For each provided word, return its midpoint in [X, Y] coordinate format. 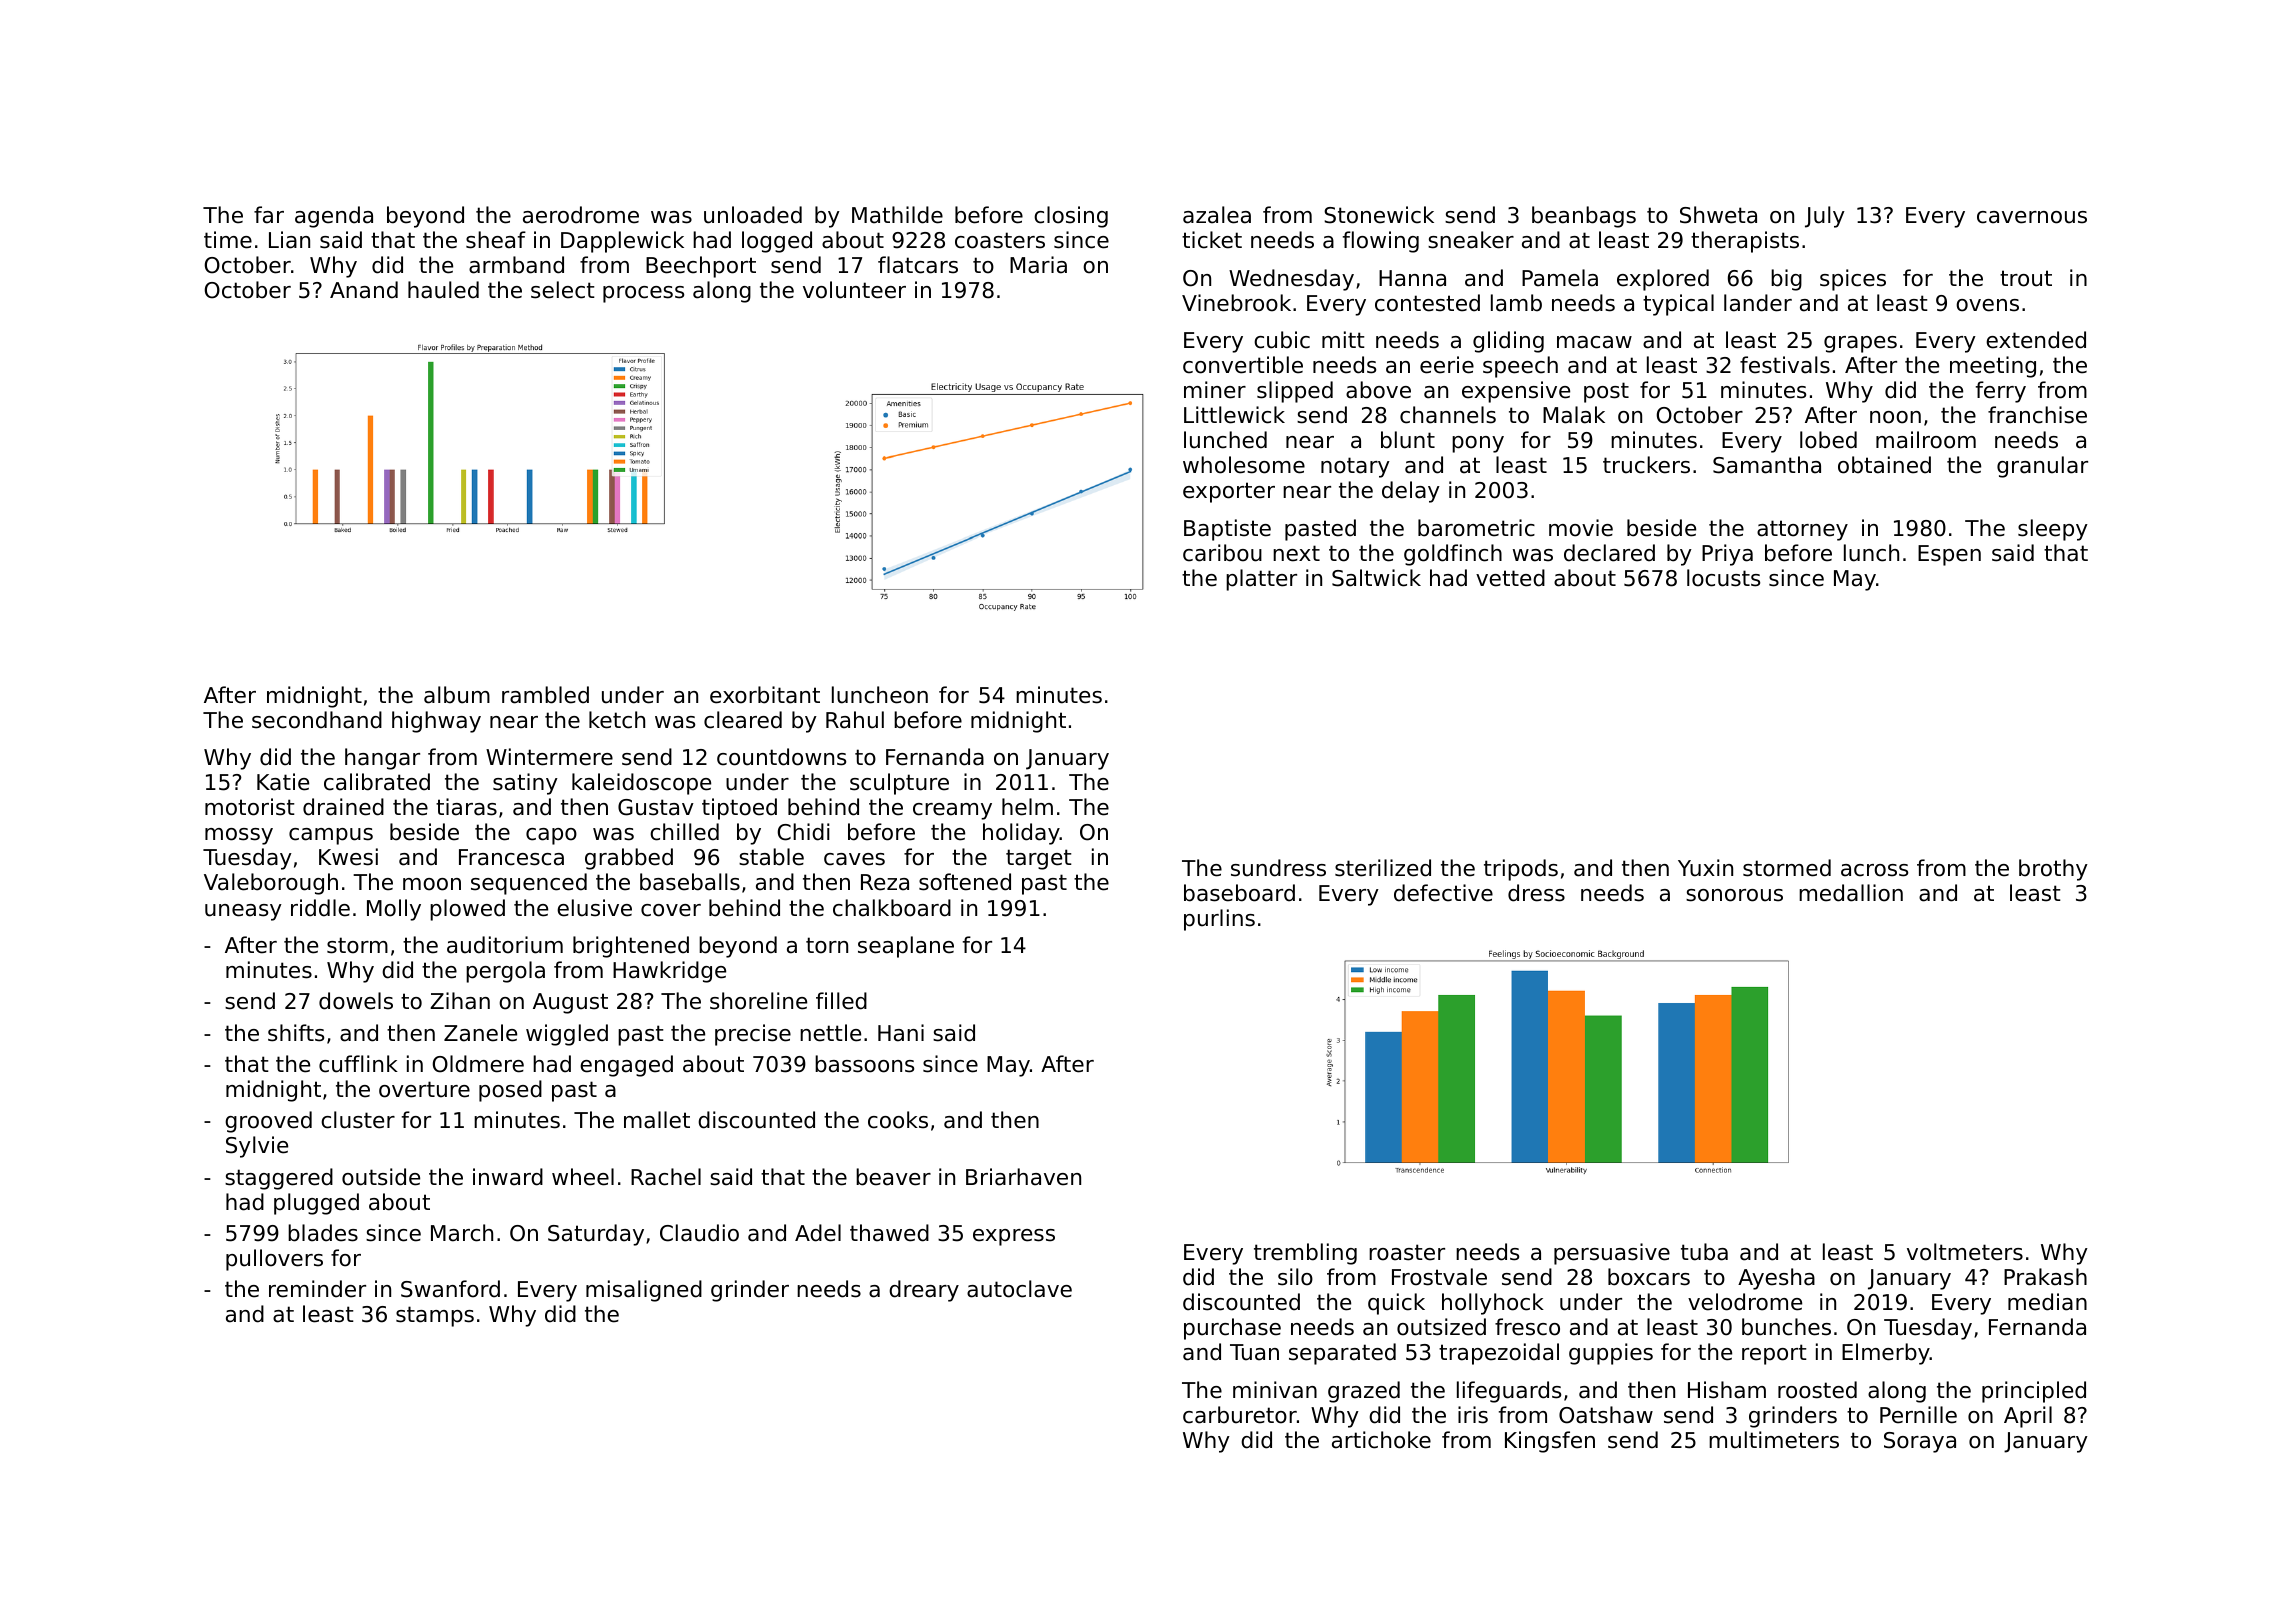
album [457, 695]
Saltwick [1376, 578]
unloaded [753, 215]
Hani [901, 1033]
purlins [1219, 920]
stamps [435, 1316]
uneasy [243, 912]
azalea [1217, 215]
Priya [1727, 555]
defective [1443, 893]
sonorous [1734, 895]
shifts [296, 1033]
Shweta [1718, 215]
